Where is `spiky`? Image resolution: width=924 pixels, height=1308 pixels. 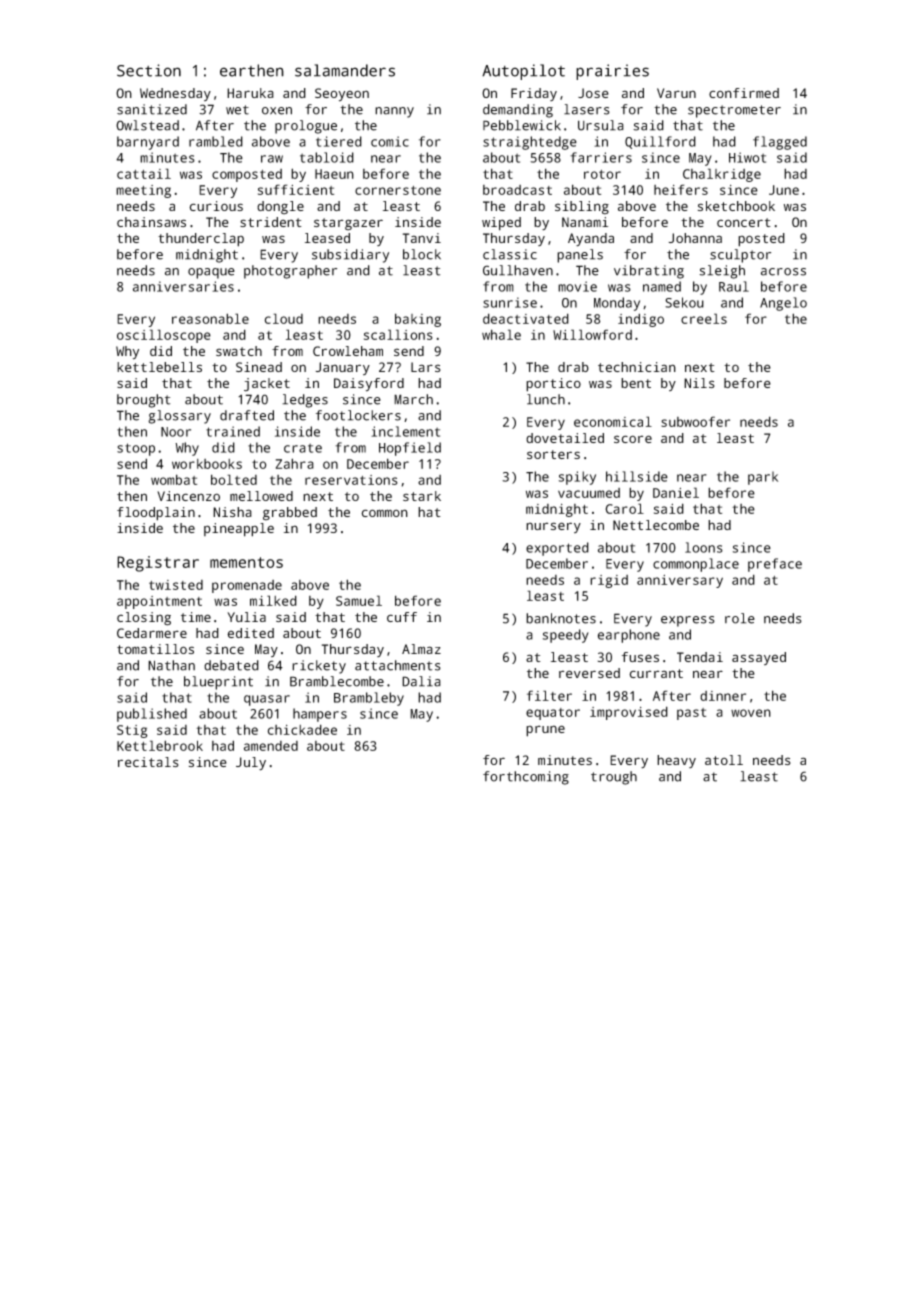 spiky is located at coordinates (577, 478).
